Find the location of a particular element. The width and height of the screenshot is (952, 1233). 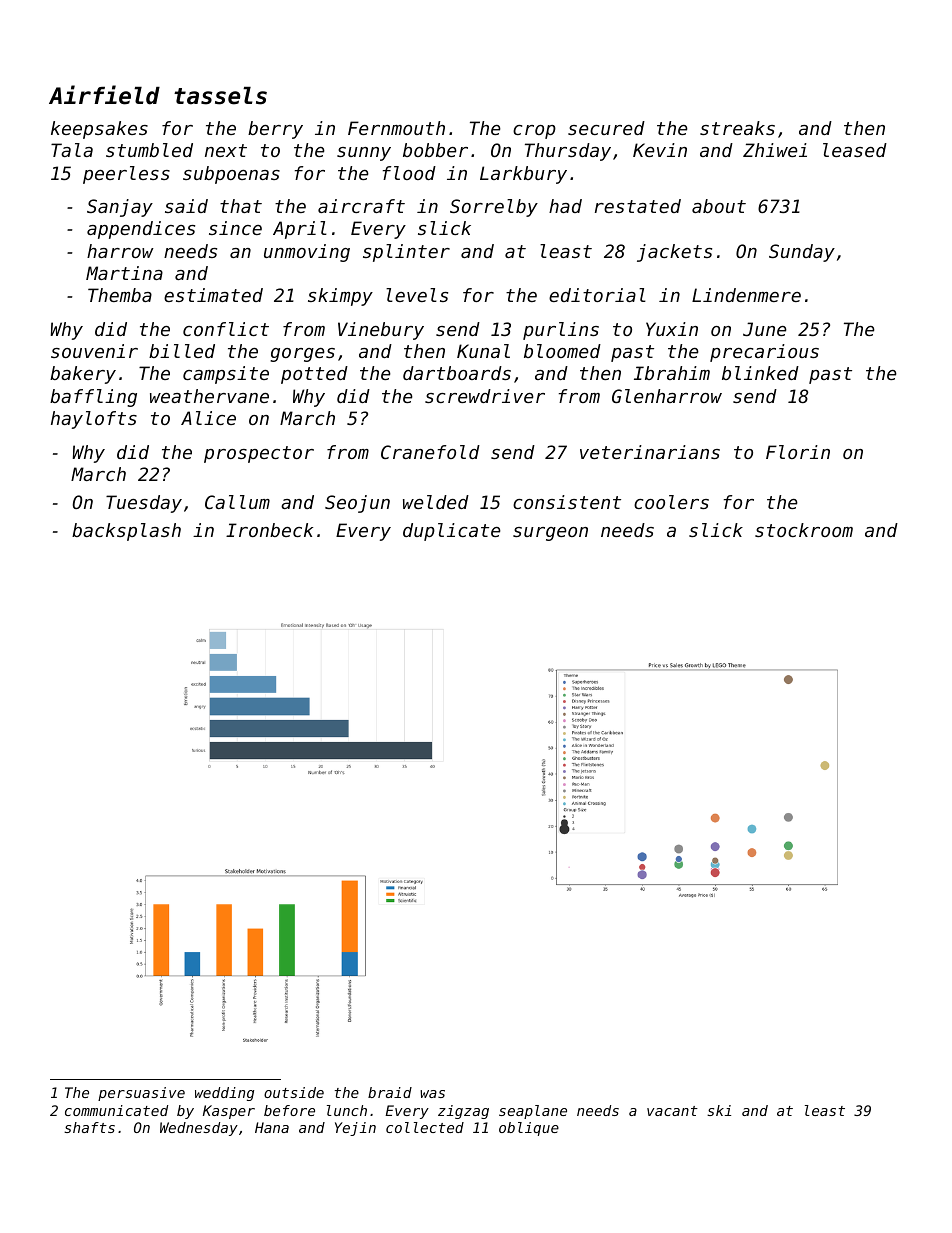

seaplane is located at coordinates (533, 1112).
